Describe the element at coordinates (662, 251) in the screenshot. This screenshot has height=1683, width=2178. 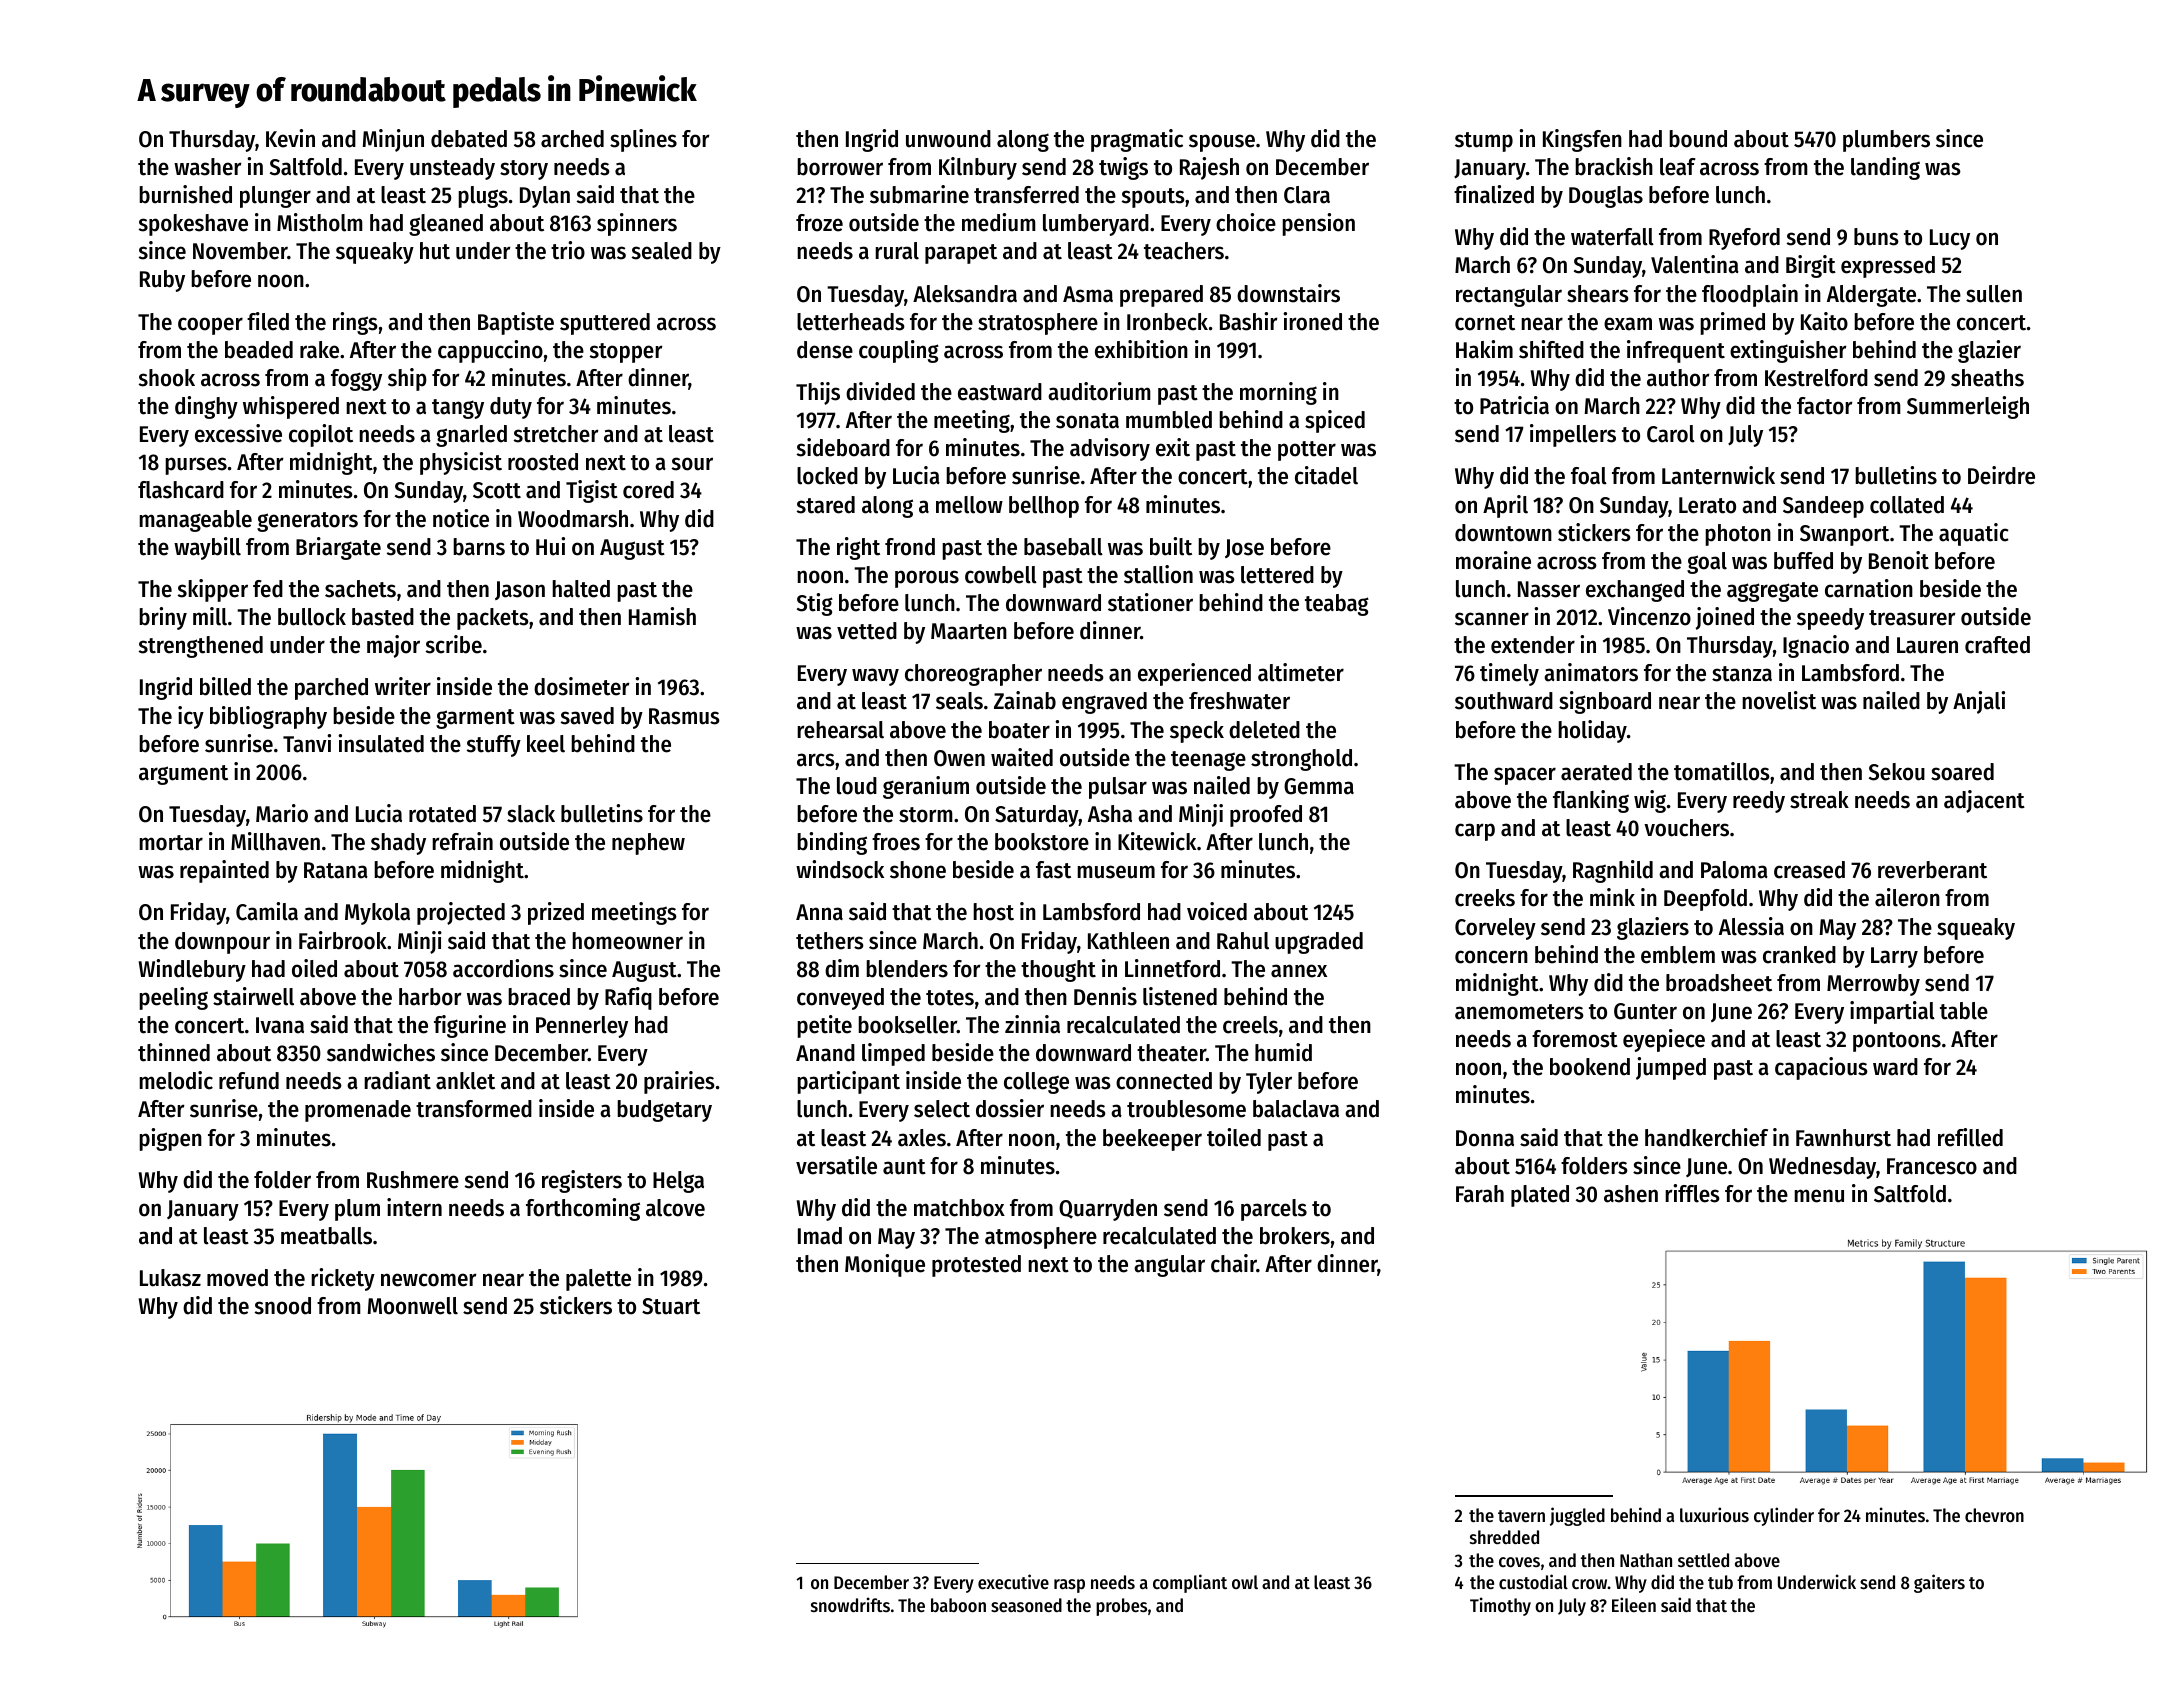
I see `sealed` at that location.
